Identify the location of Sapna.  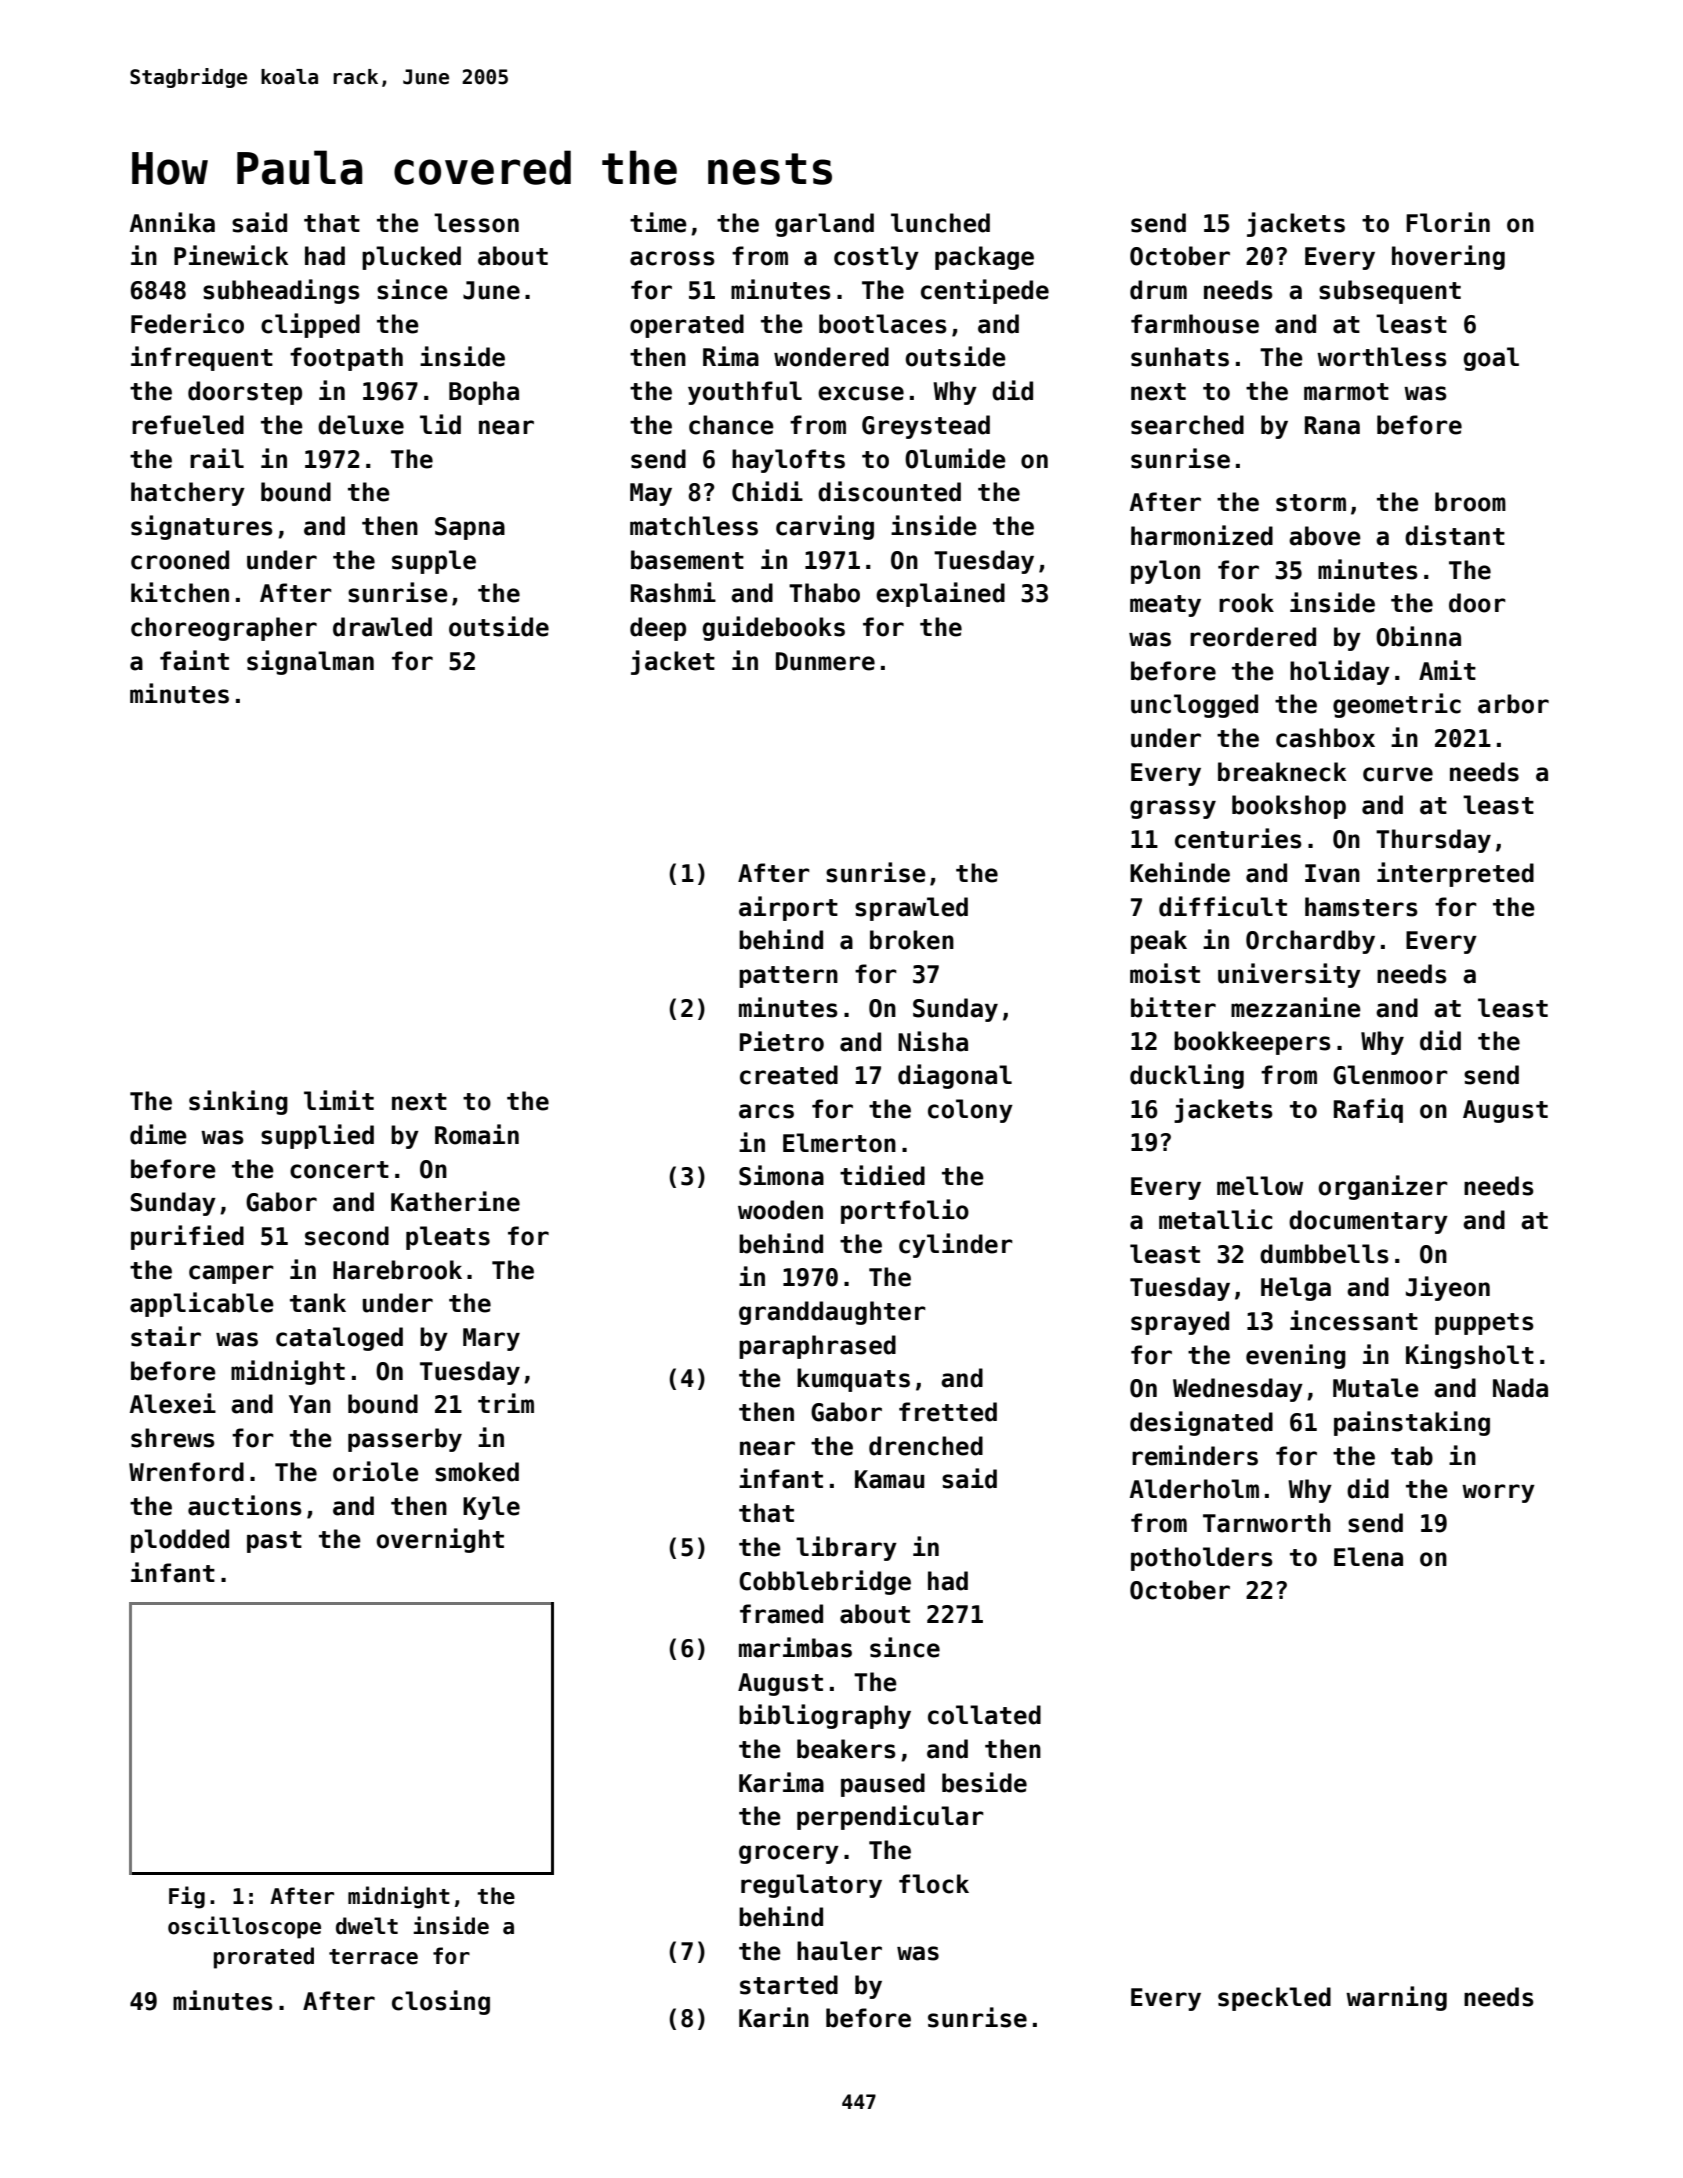
(470, 528).
